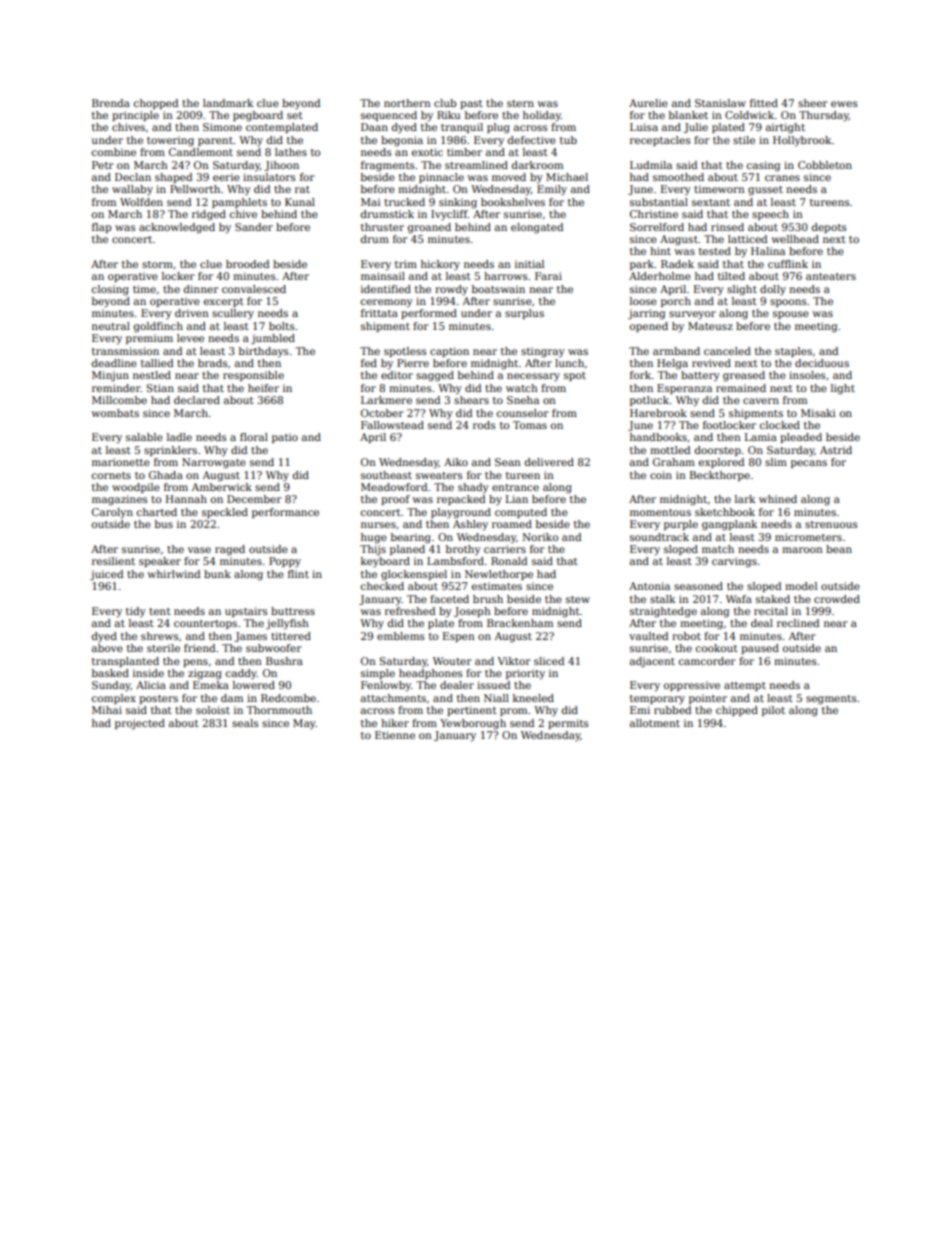  Describe the element at coordinates (727, 227) in the page. I see `rinsed` at that location.
